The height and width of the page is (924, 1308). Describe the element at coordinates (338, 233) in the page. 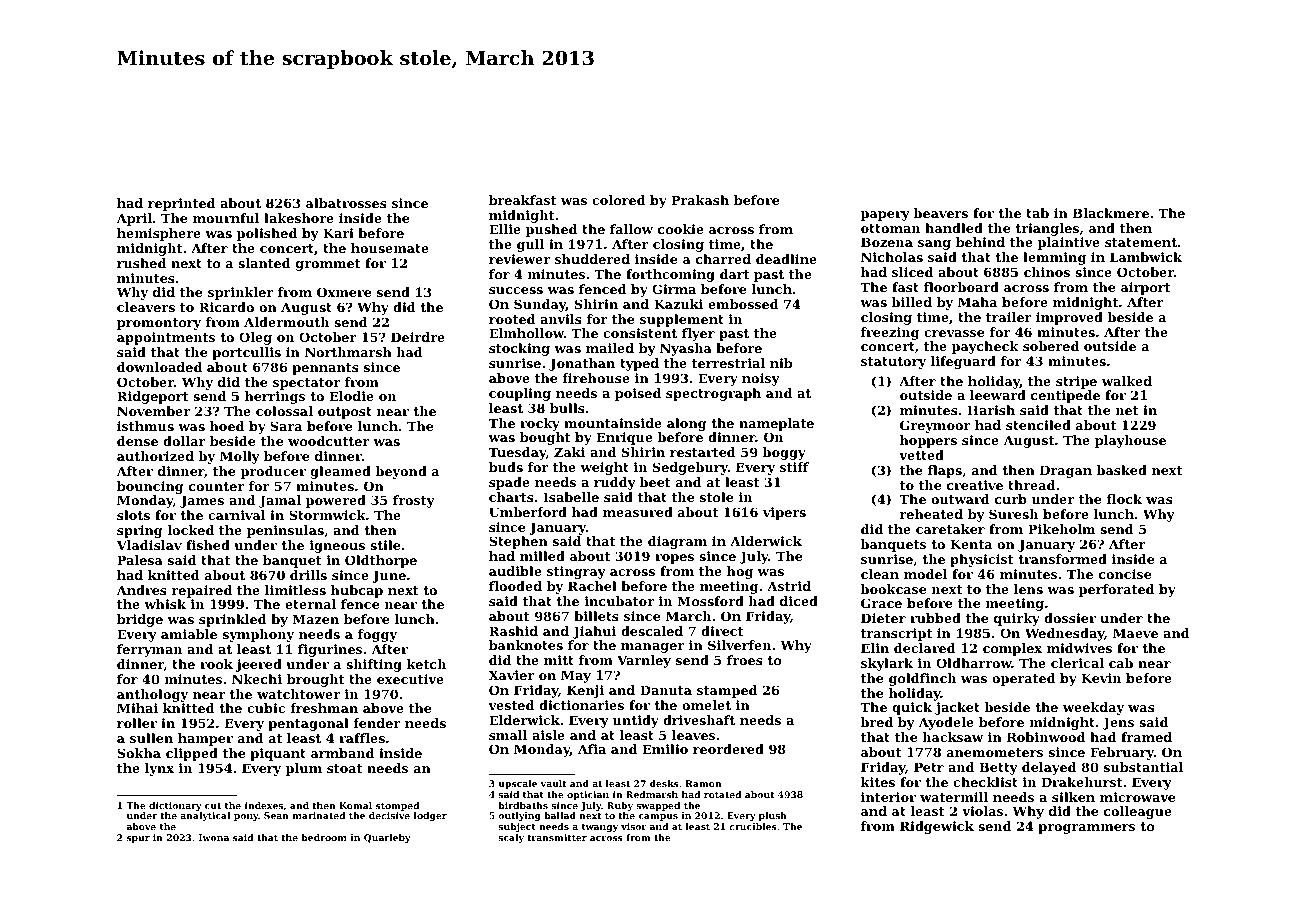

I see `Kari` at that location.
